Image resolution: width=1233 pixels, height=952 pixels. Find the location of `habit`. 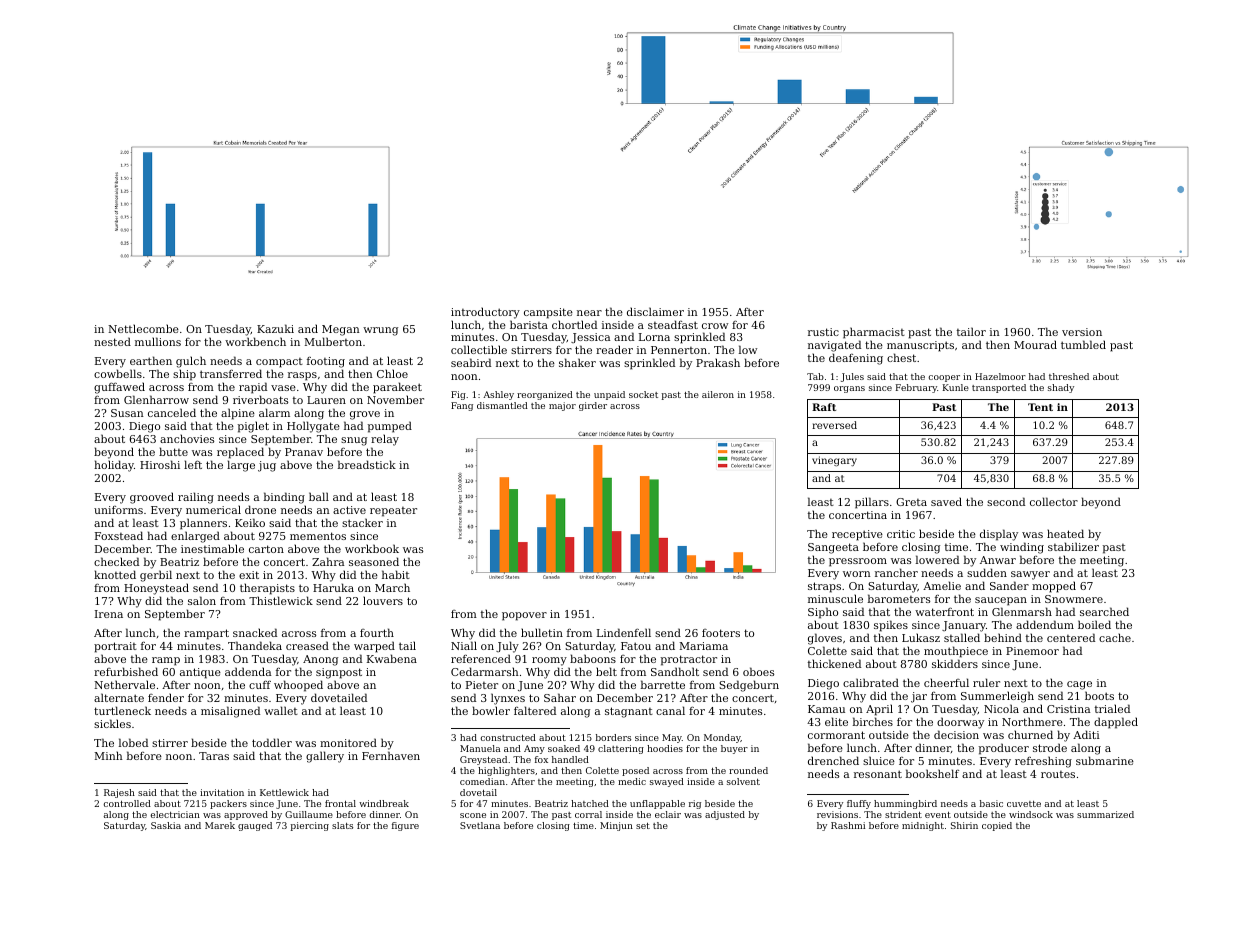

habit is located at coordinates (396, 574).
